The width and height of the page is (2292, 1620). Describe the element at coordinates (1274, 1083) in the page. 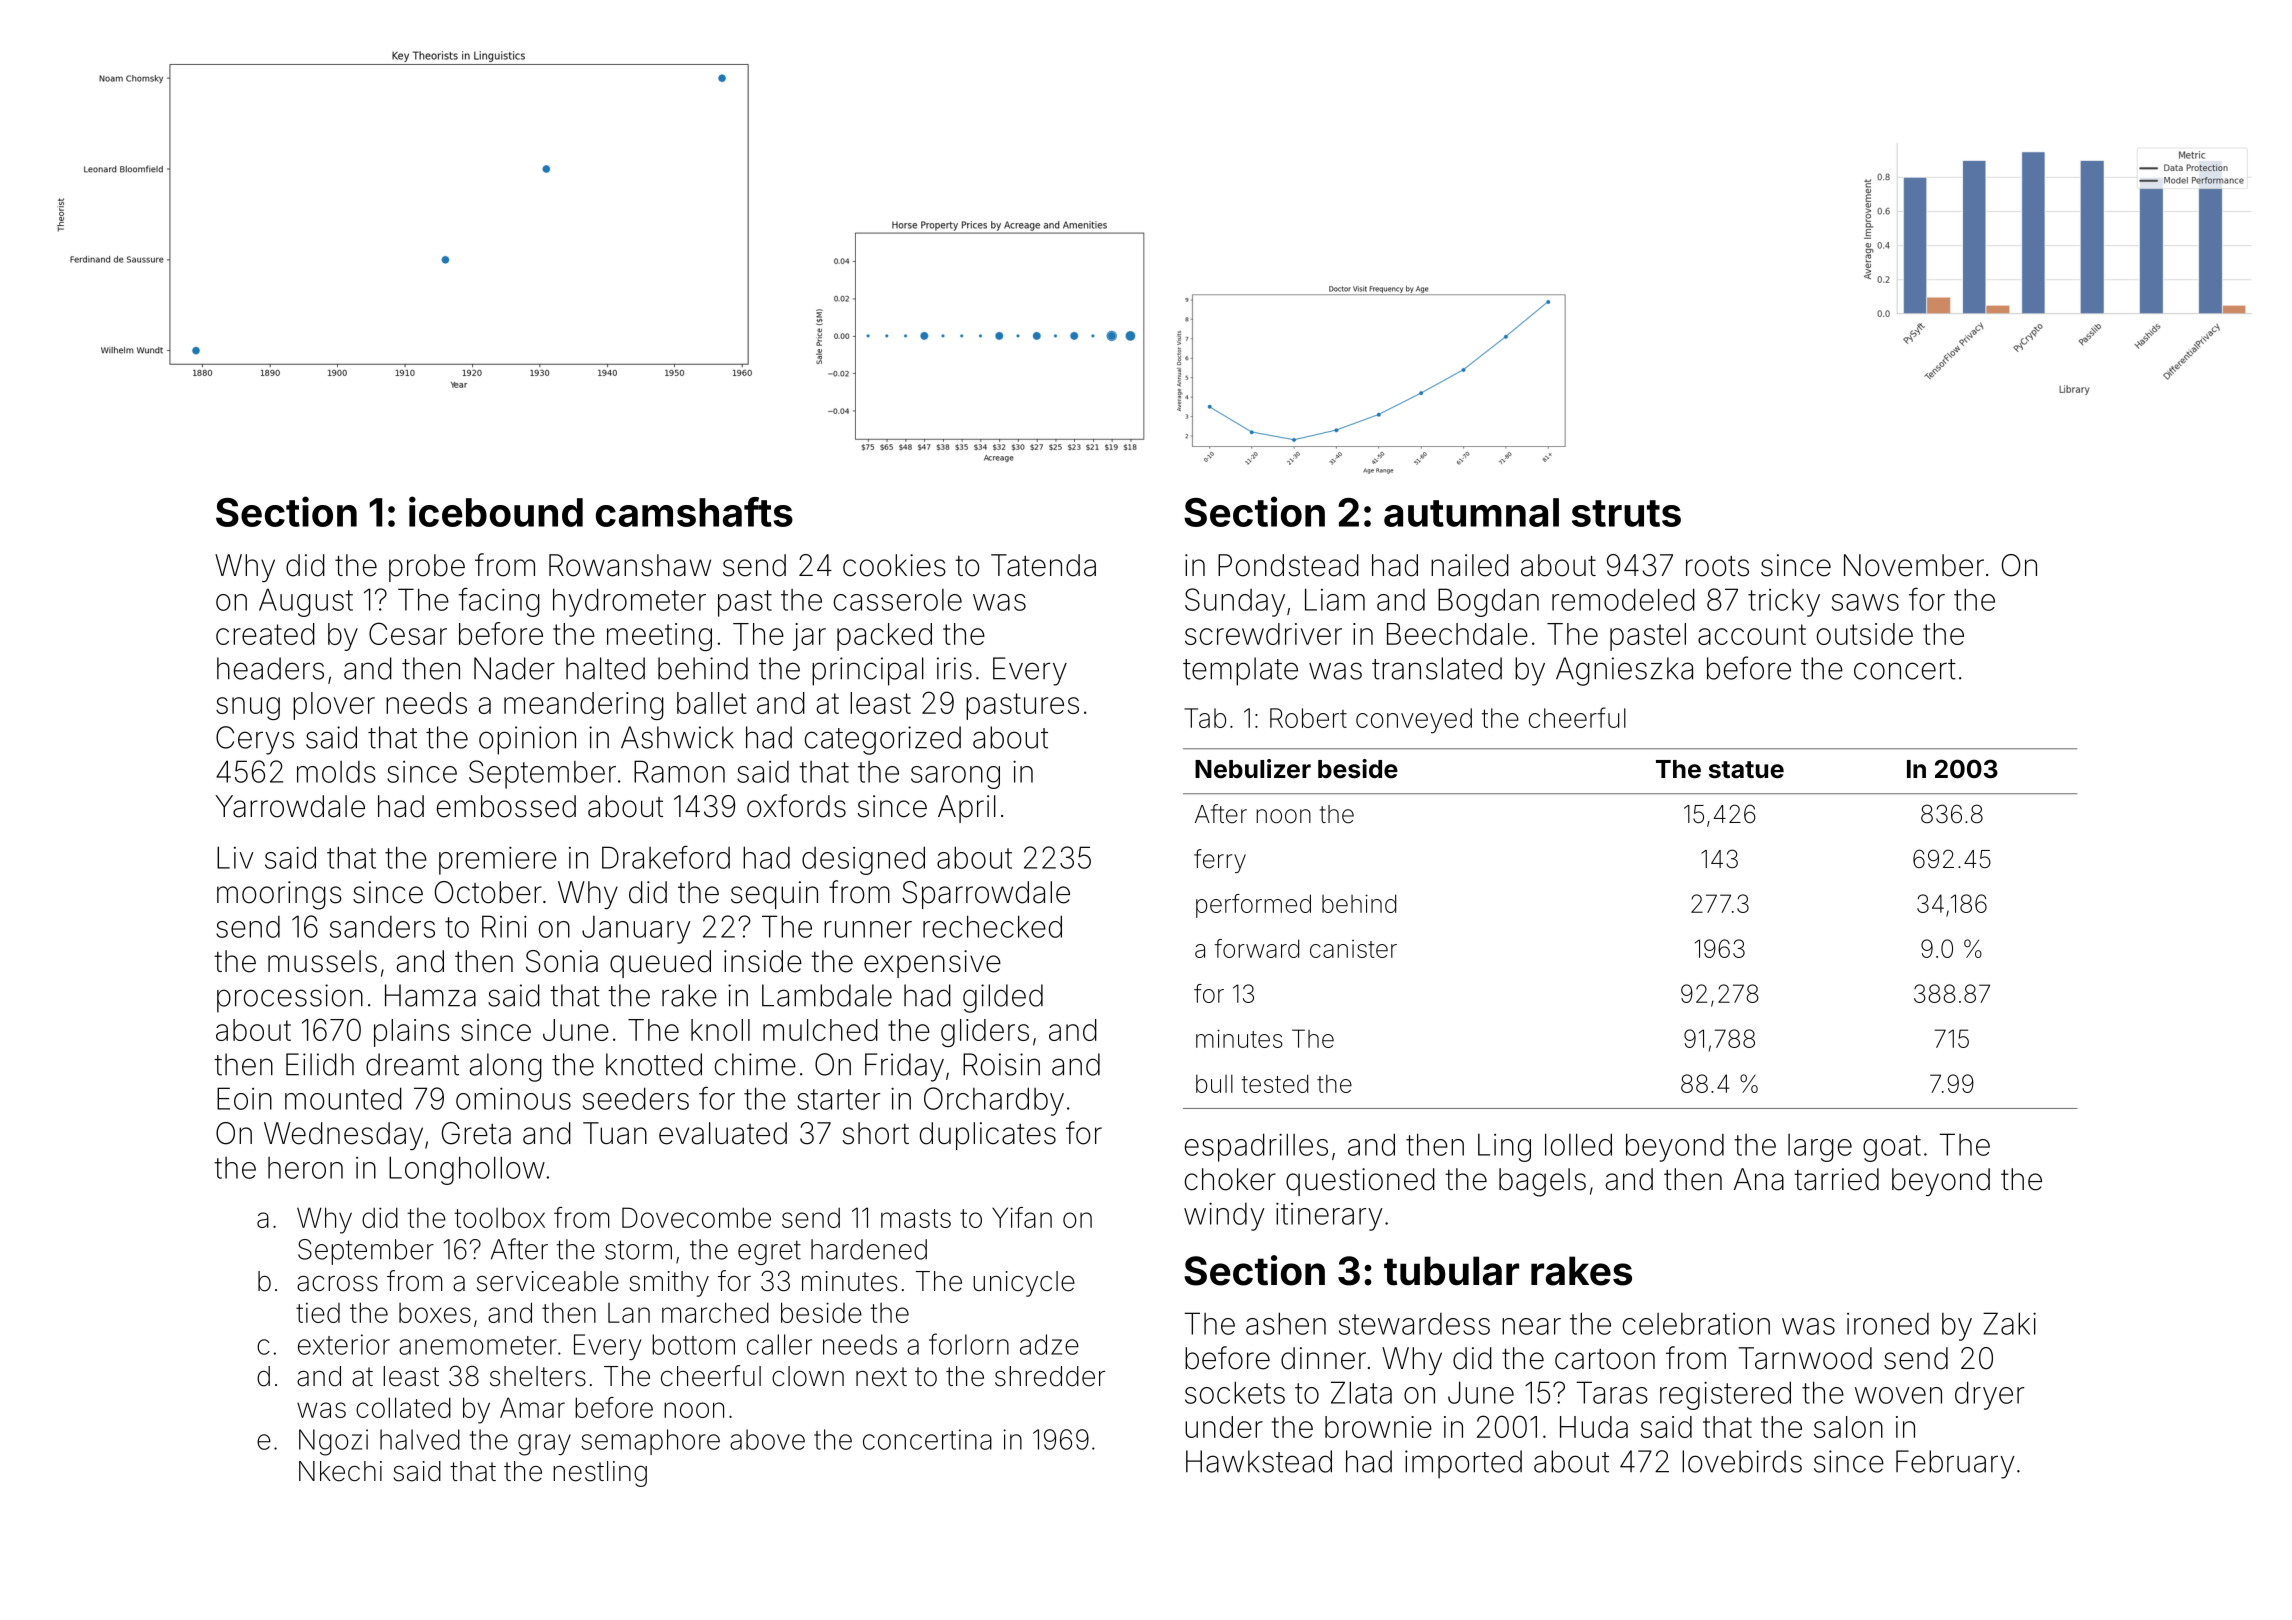

I see `tested` at that location.
